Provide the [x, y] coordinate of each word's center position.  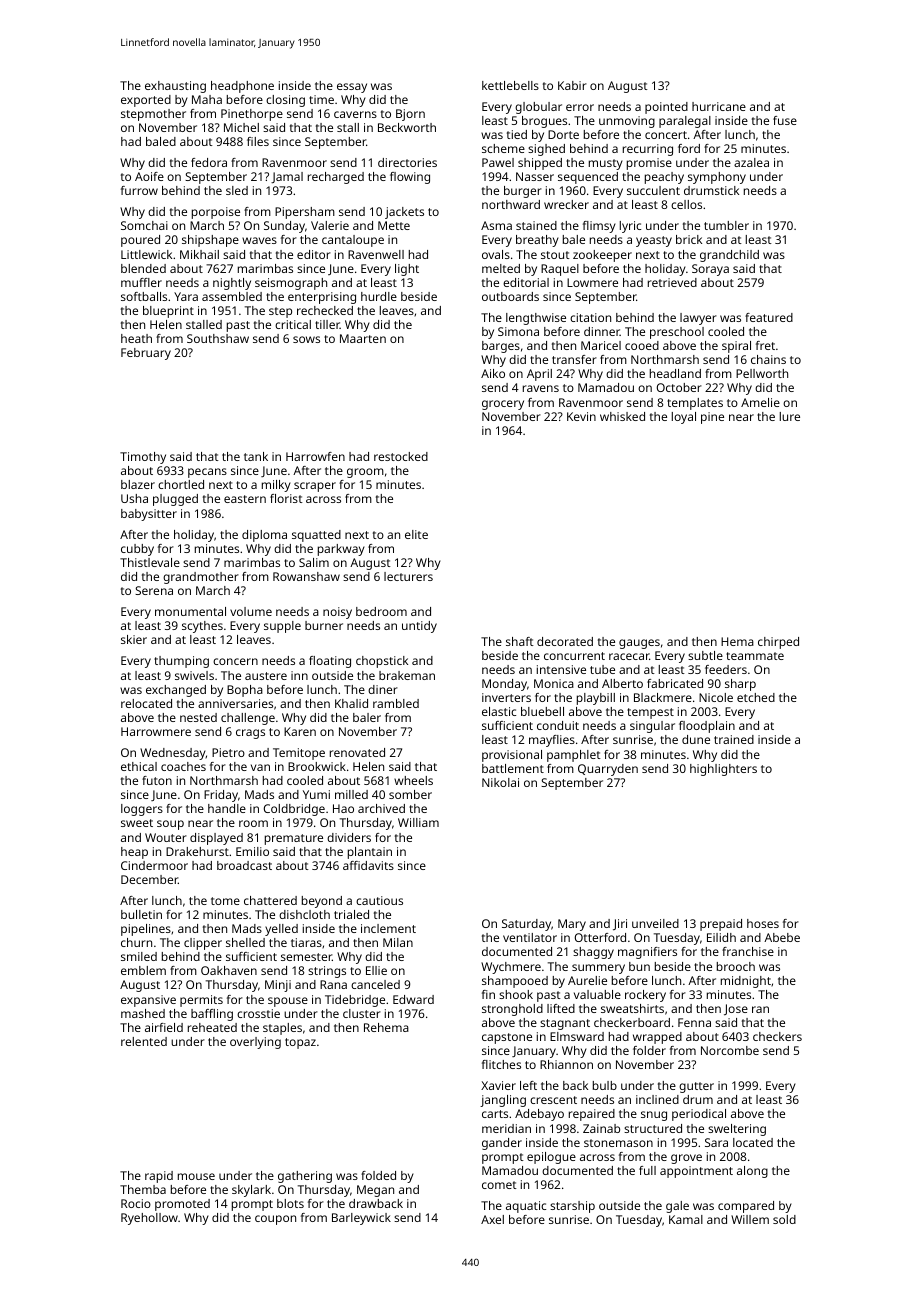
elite [416, 534]
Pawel [498, 162]
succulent [653, 190]
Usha [134, 498]
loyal [684, 418]
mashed [143, 1013]
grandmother [201, 578]
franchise [748, 951]
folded [378, 1175]
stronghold [512, 1010]
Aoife [149, 176]
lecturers [408, 576]
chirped [778, 643]
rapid [159, 1177]
